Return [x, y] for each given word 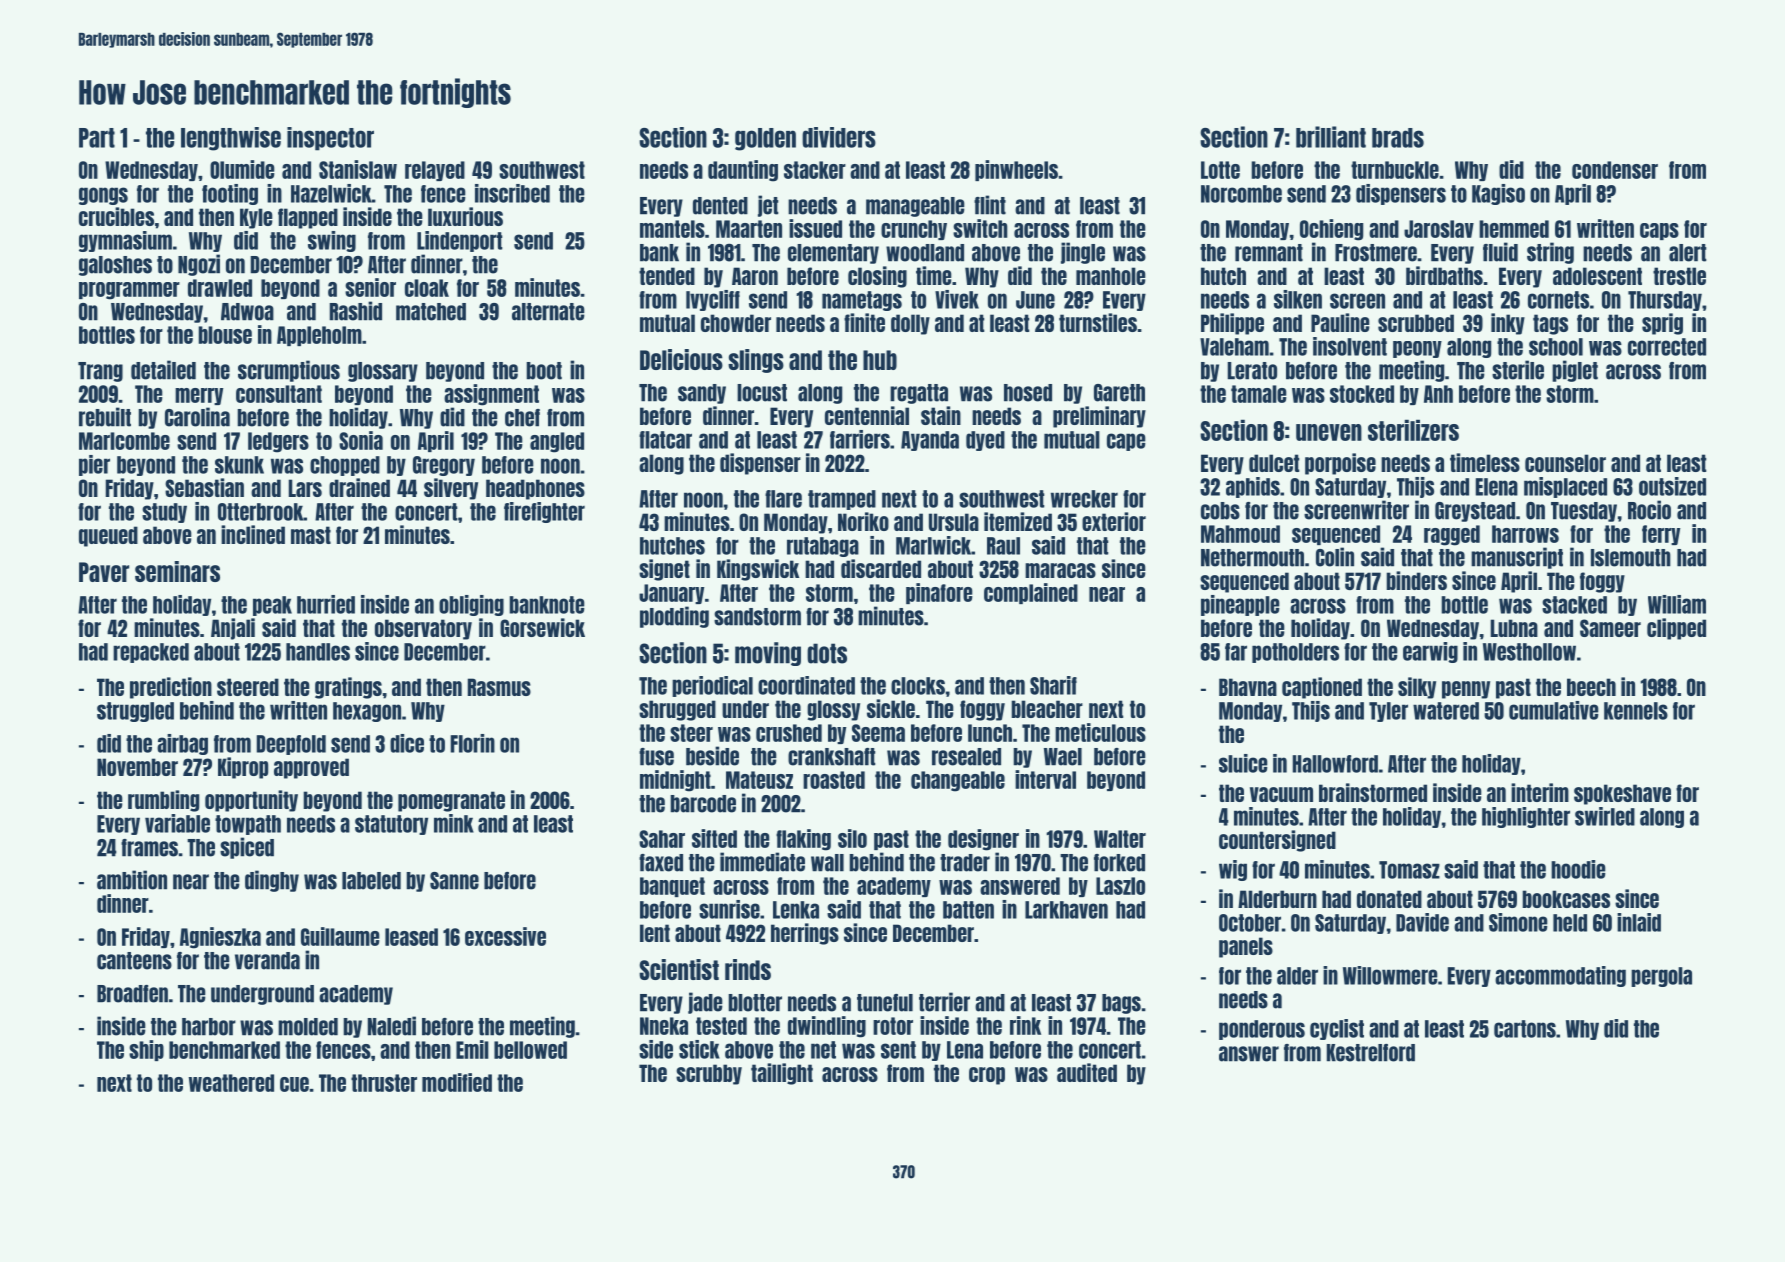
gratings [348, 688]
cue [294, 1084]
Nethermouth [1252, 558]
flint [990, 205]
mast [311, 535]
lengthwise [231, 139]
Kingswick [758, 570]
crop [987, 1076]
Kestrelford [1371, 1053]
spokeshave [1622, 794]
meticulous [1100, 732]
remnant [1269, 253]
